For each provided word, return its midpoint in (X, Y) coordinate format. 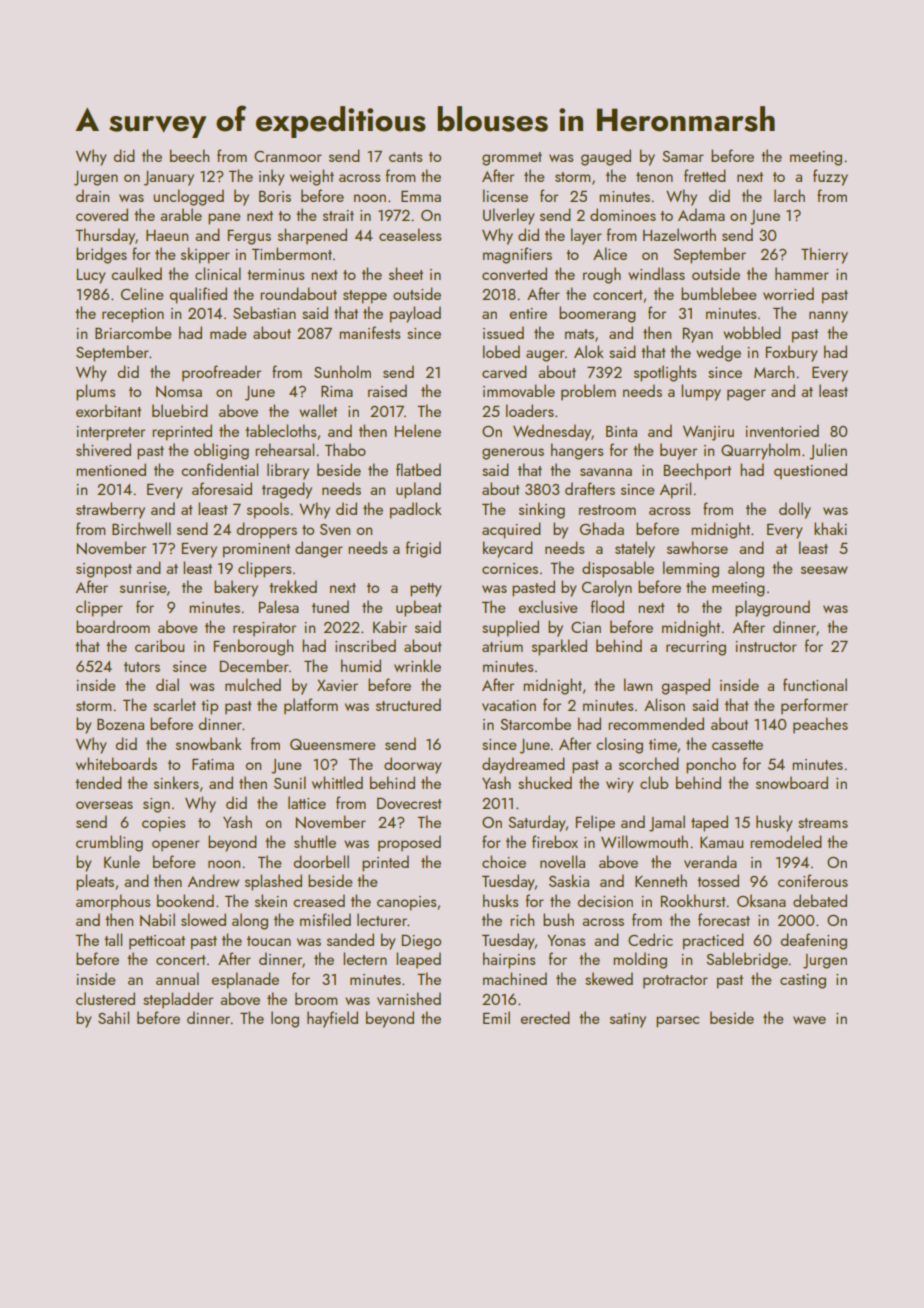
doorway (413, 765)
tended (98, 782)
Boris (275, 196)
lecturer (382, 919)
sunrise (143, 587)
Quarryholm (760, 451)
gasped (685, 686)
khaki (830, 528)
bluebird (180, 410)
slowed (203, 919)
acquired (511, 530)
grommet (512, 159)
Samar (683, 156)
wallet (318, 410)
